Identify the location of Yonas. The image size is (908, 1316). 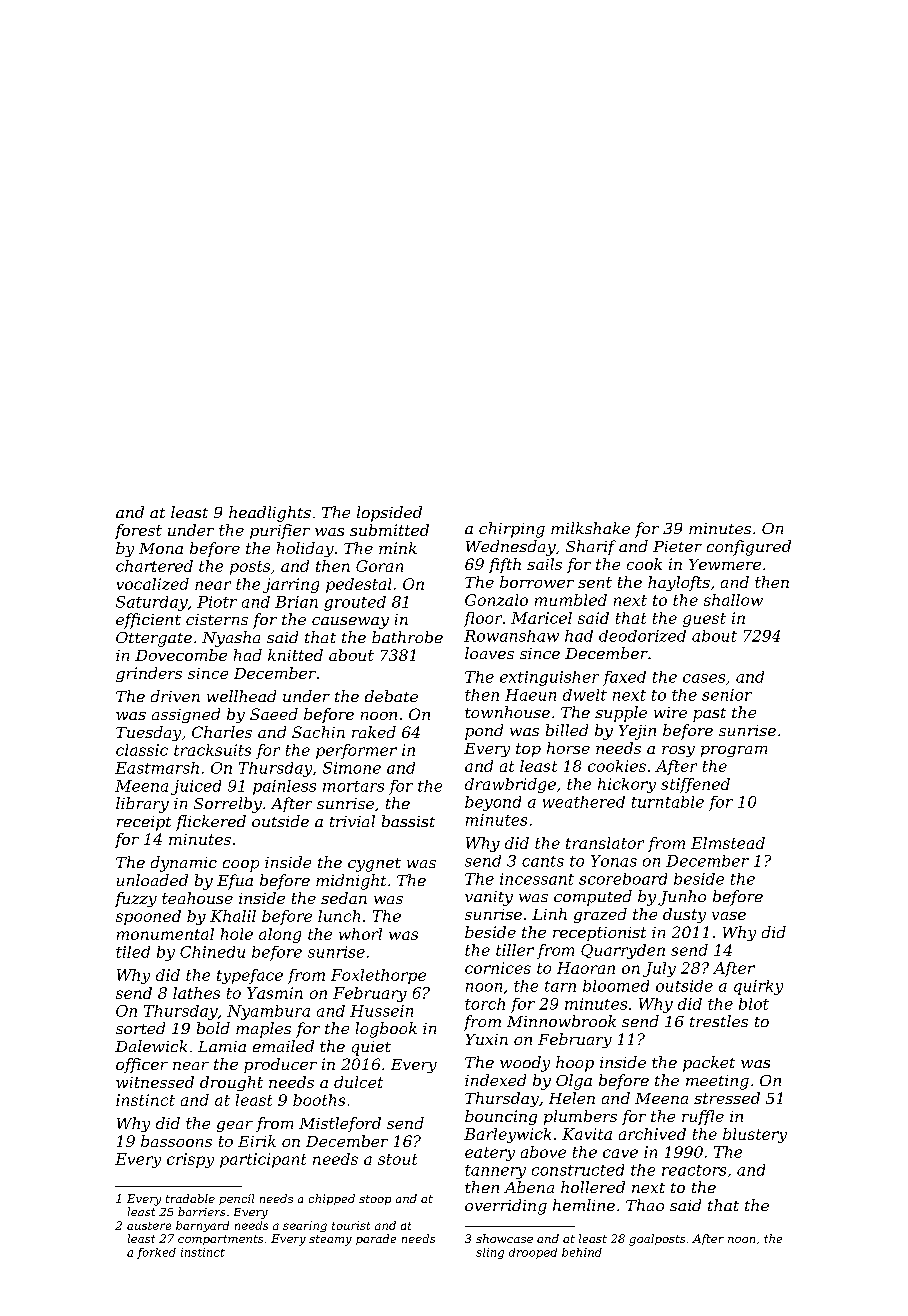
(614, 861).
